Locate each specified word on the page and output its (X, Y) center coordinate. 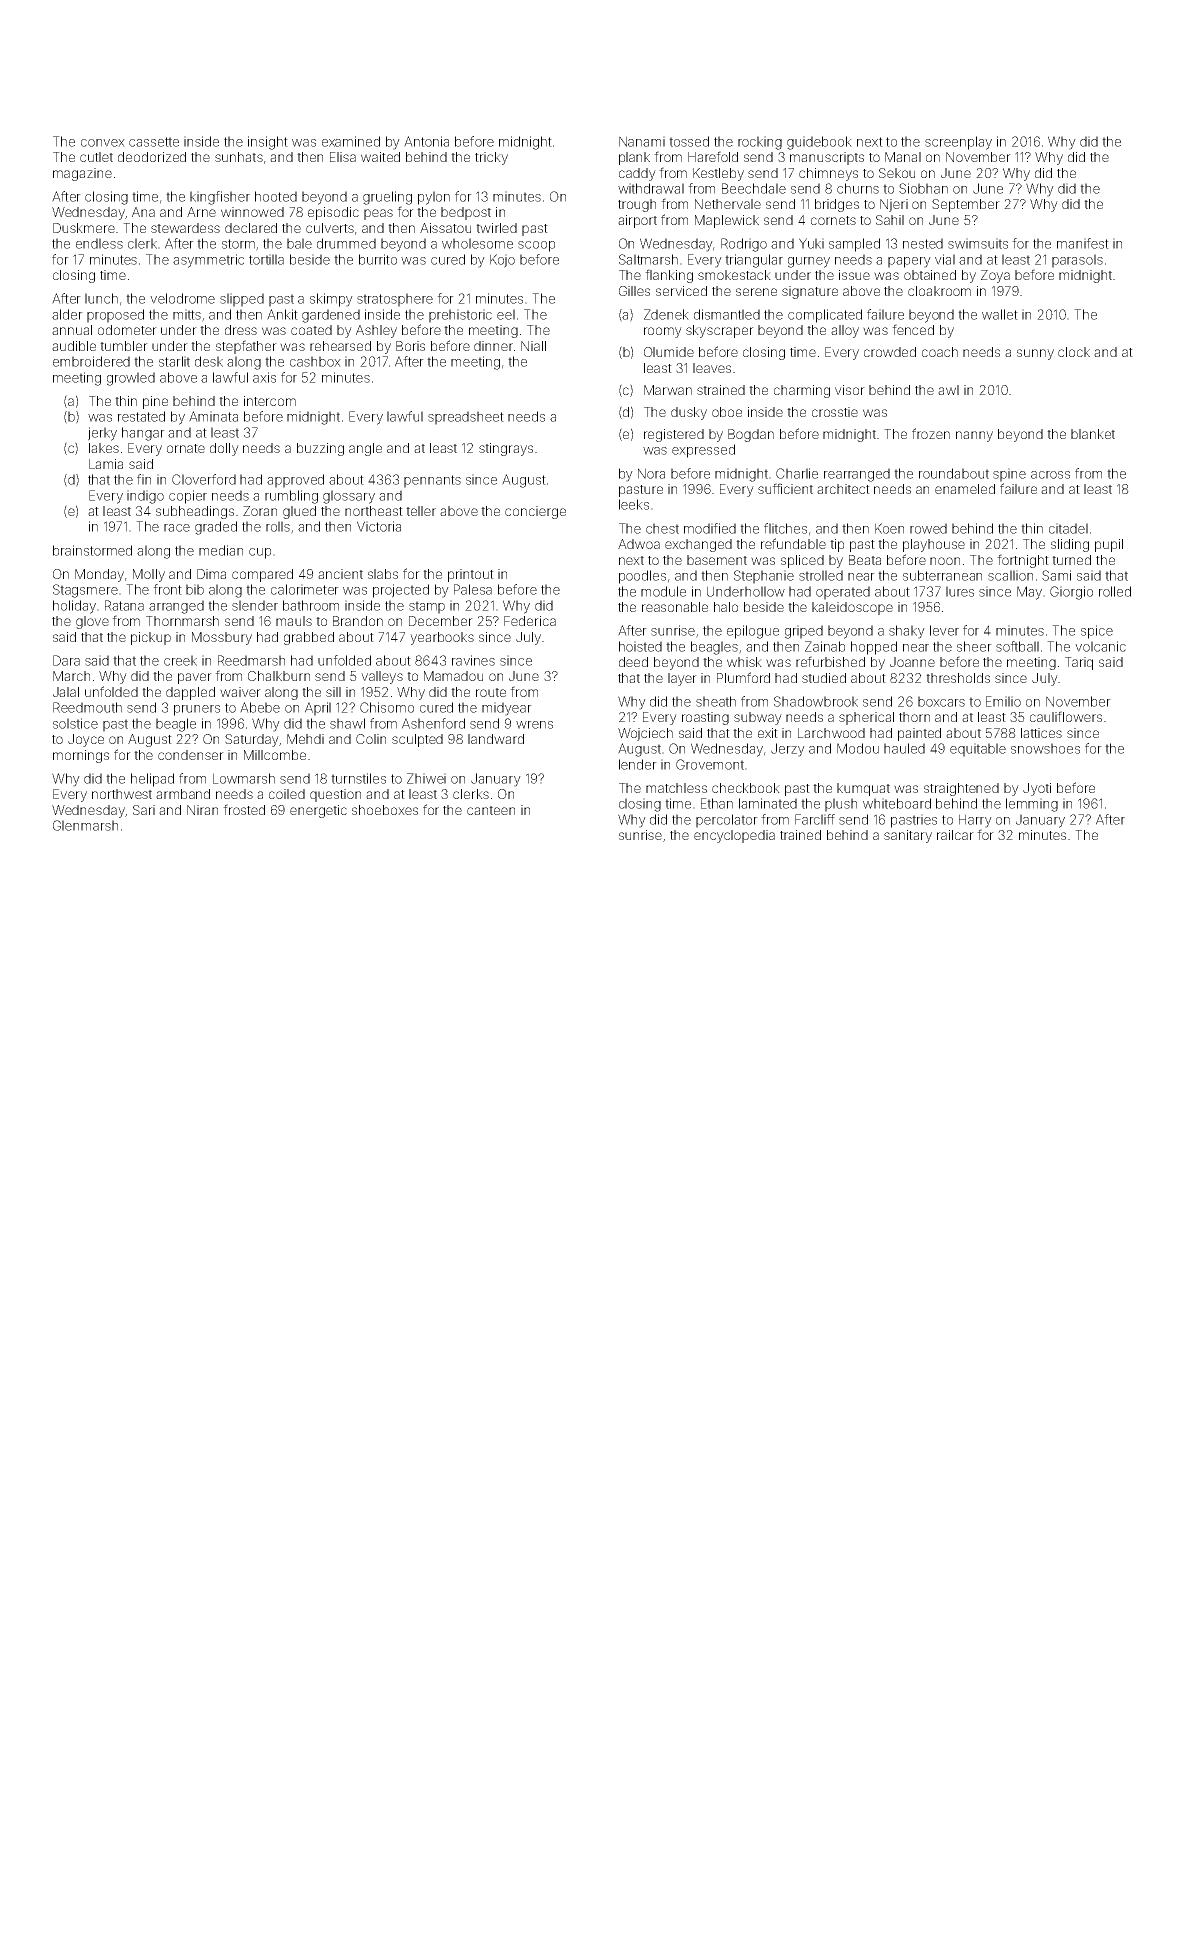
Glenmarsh (85, 825)
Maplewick (727, 221)
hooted (276, 196)
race (177, 528)
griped (804, 632)
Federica (530, 621)
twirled (496, 228)
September (966, 205)
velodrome (182, 298)
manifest (1083, 243)
